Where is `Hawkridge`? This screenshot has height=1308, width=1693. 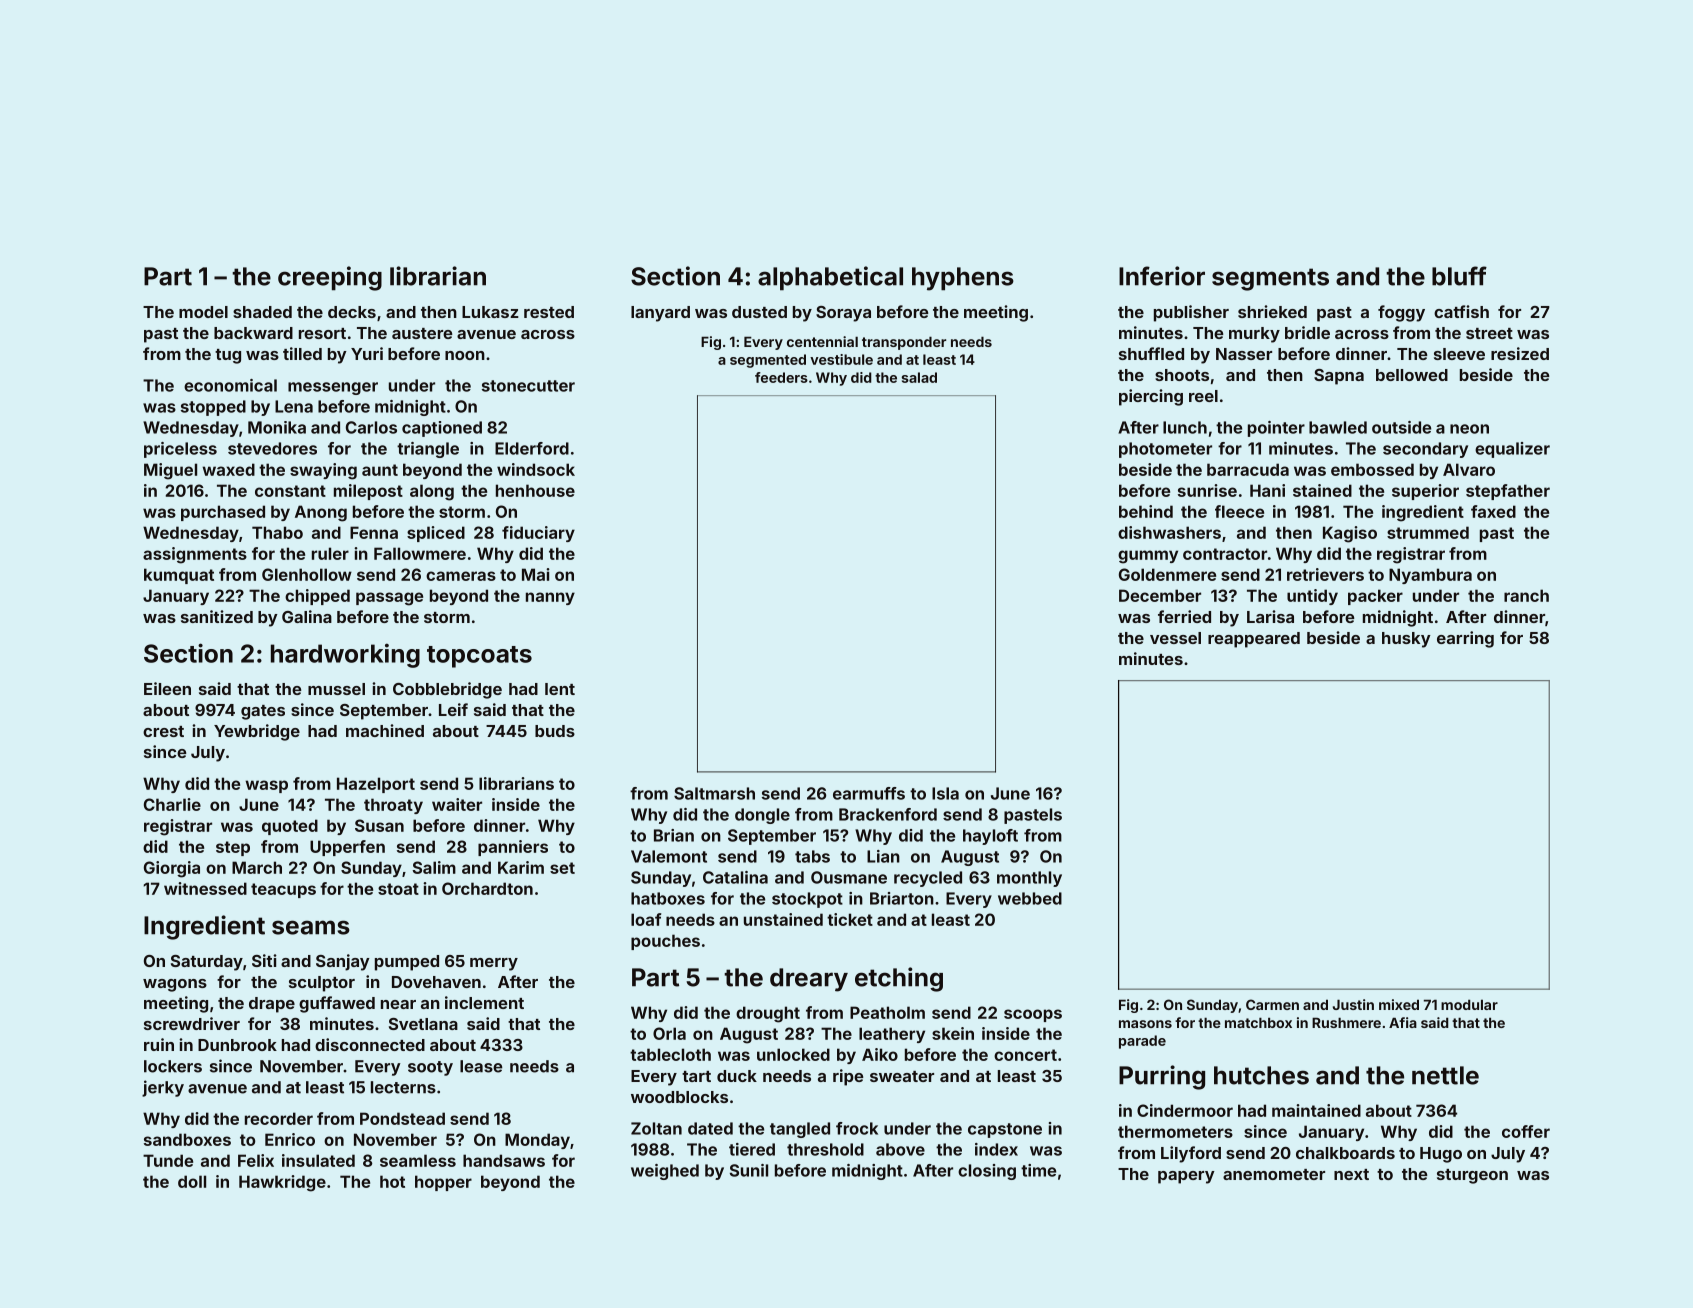
Hawkridge is located at coordinates (282, 1183).
